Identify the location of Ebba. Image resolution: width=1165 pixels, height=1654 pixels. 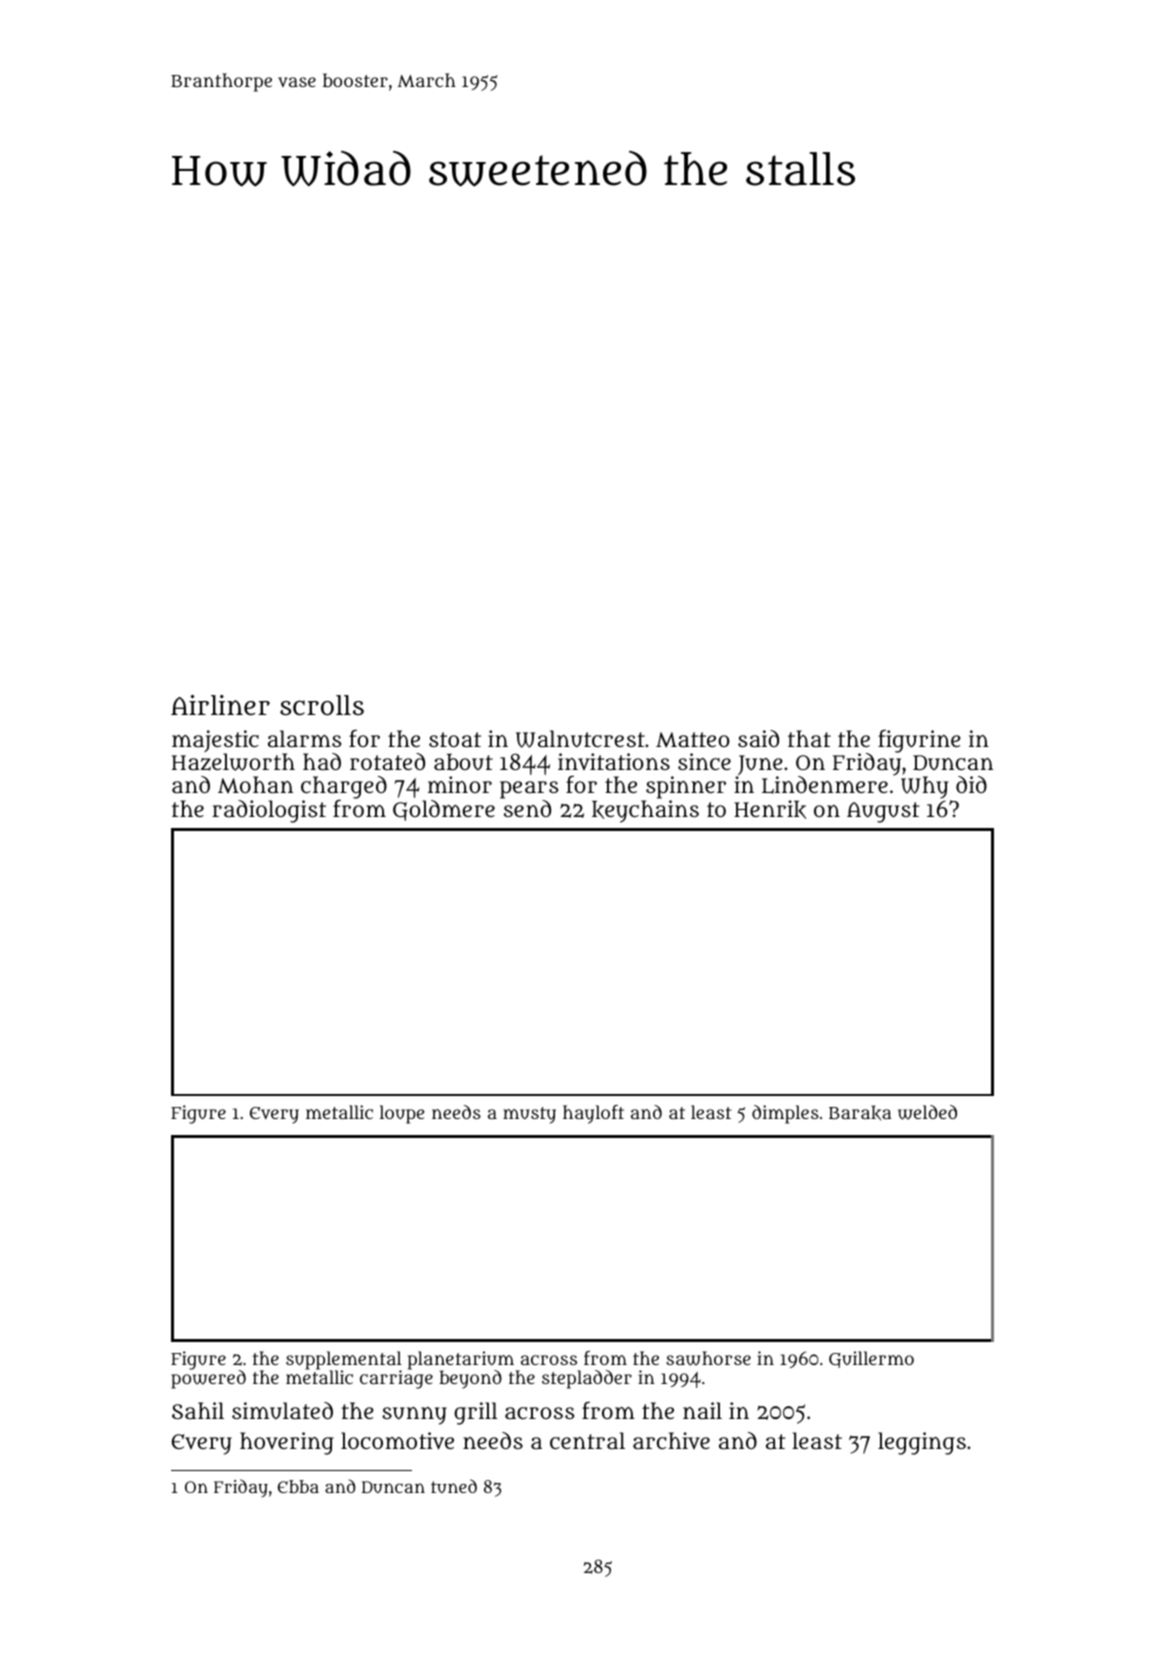
(298, 1486).
